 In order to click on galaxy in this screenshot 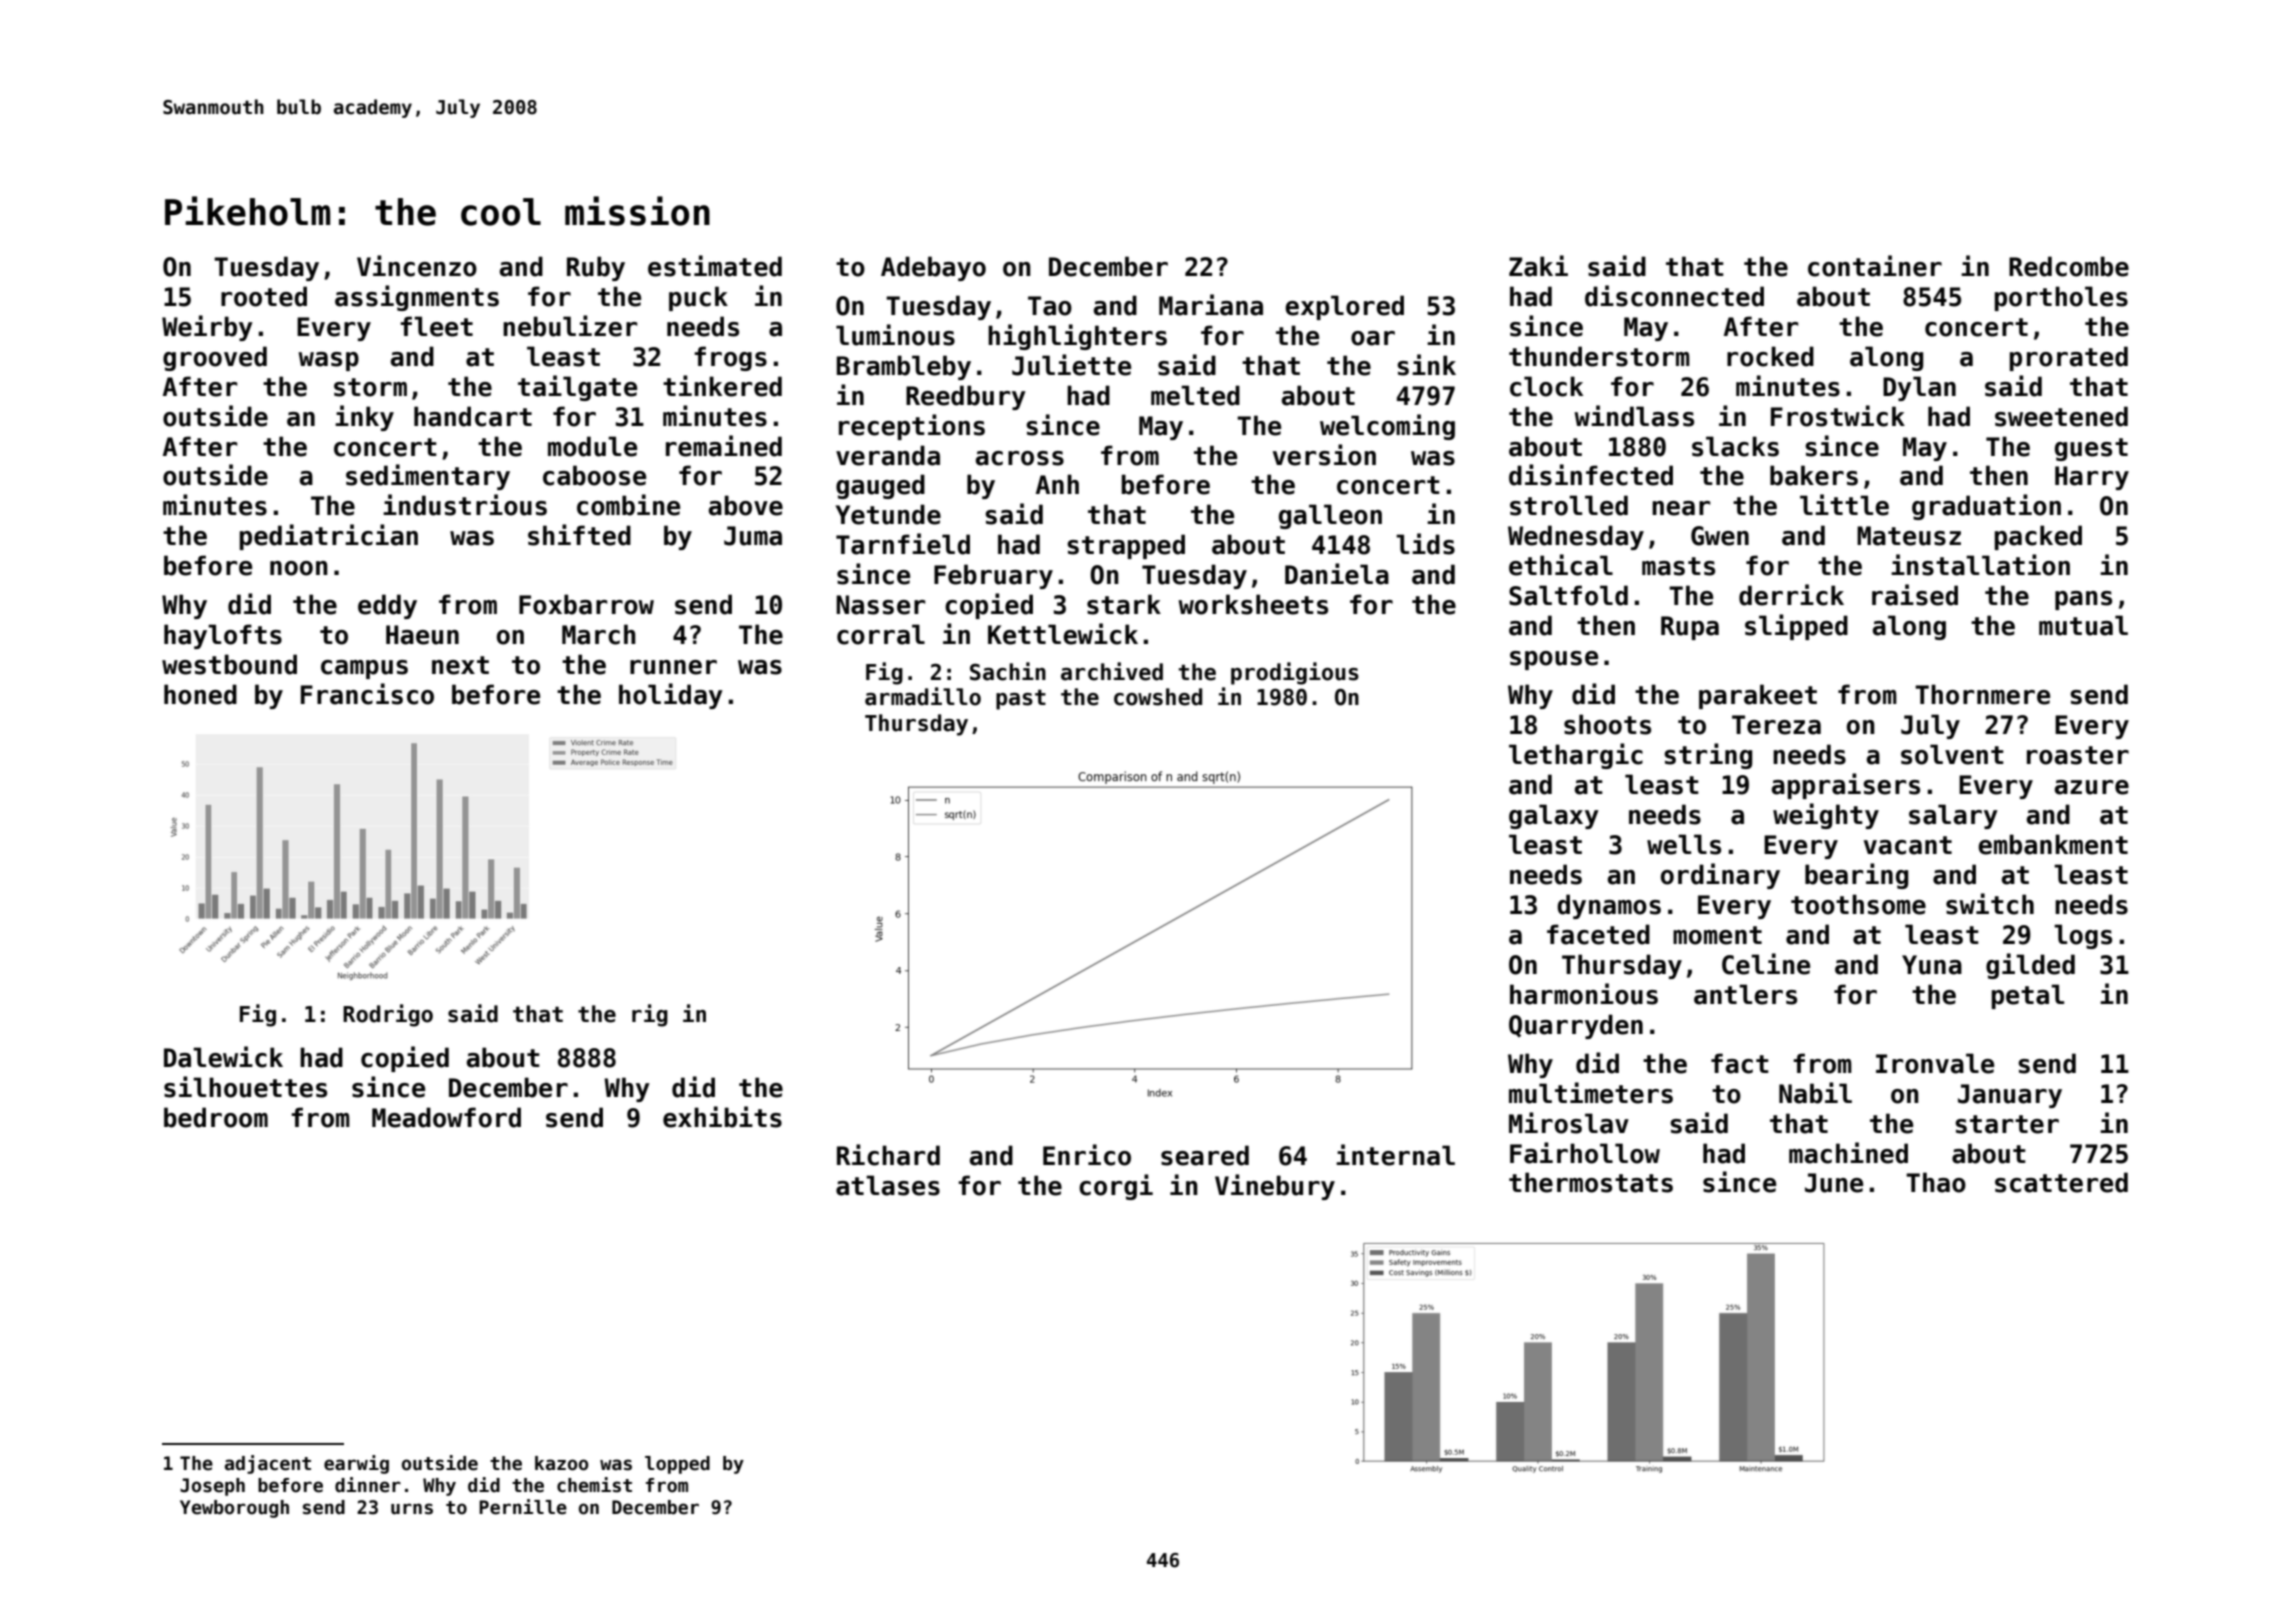, I will do `click(1554, 816)`.
